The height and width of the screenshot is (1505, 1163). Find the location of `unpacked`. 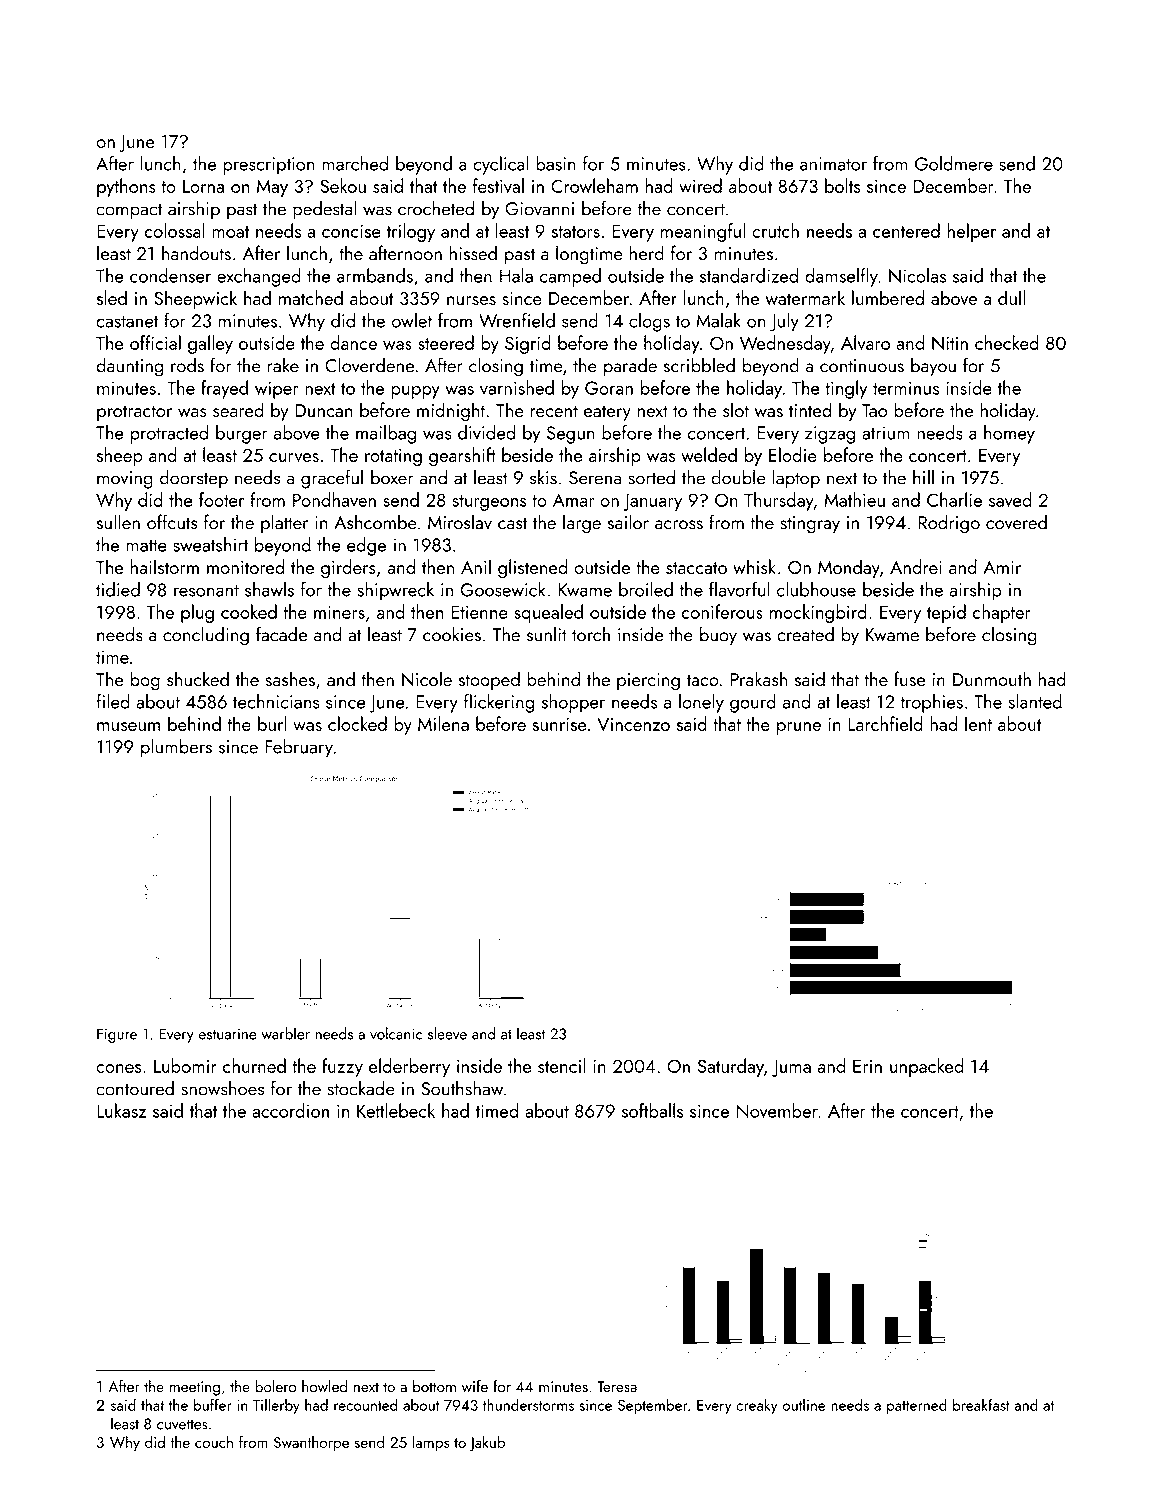

unpacked is located at coordinates (926, 1067).
